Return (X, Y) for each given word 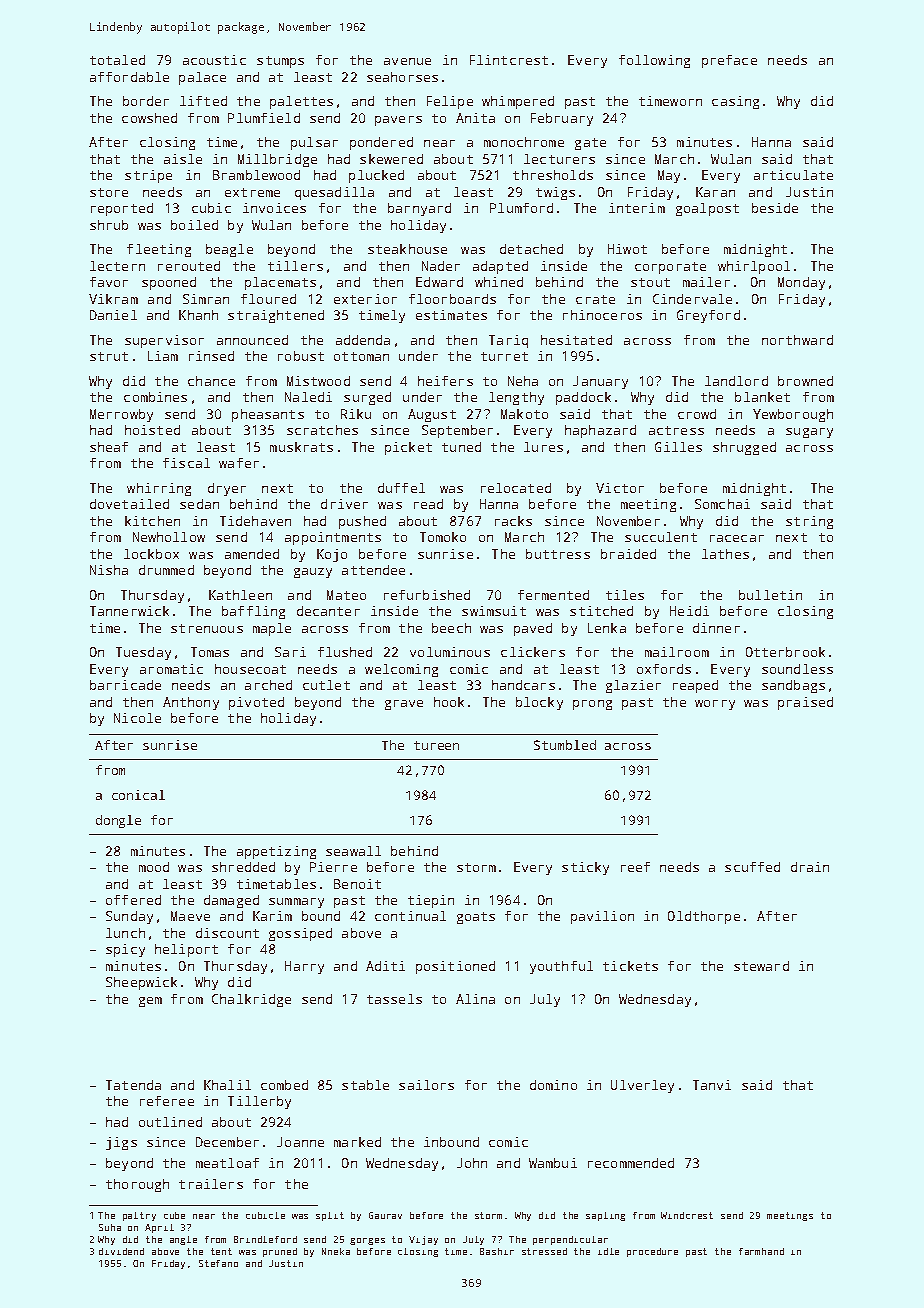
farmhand (761, 1251)
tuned (461, 447)
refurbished (427, 595)
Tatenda (133, 1085)
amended (252, 554)
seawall (353, 851)
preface (729, 61)
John (472, 1163)
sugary (809, 433)
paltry (139, 1216)
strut (109, 356)
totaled (117, 60)
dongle (118, 821)
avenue (407, 61)
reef (635, 867)
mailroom (677, 652)
